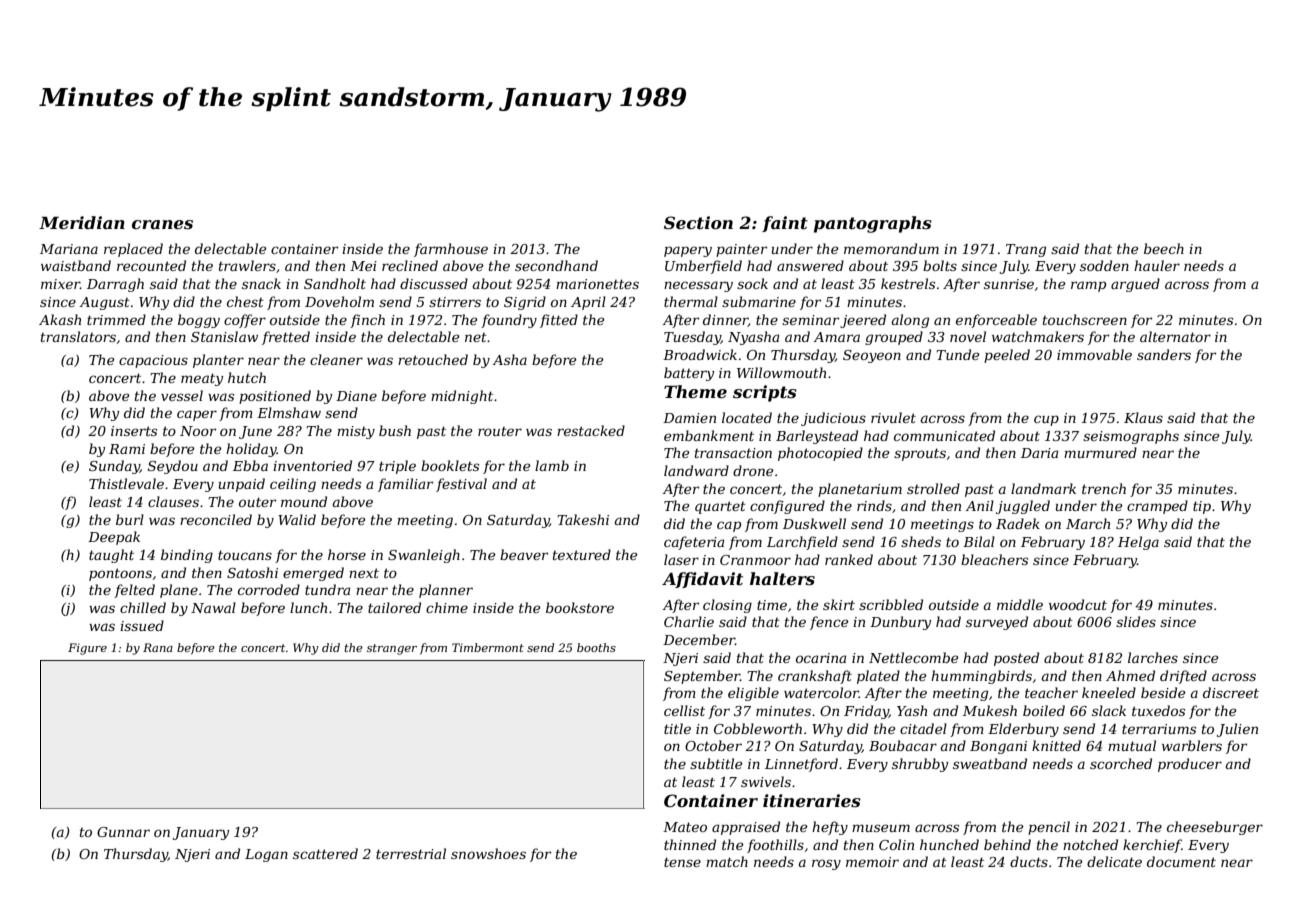 The image size is (1308, 924). What do you see at coordinates (1153, 657) in the screenshot?
I see `larches` at bounding box center [1153, 657].
